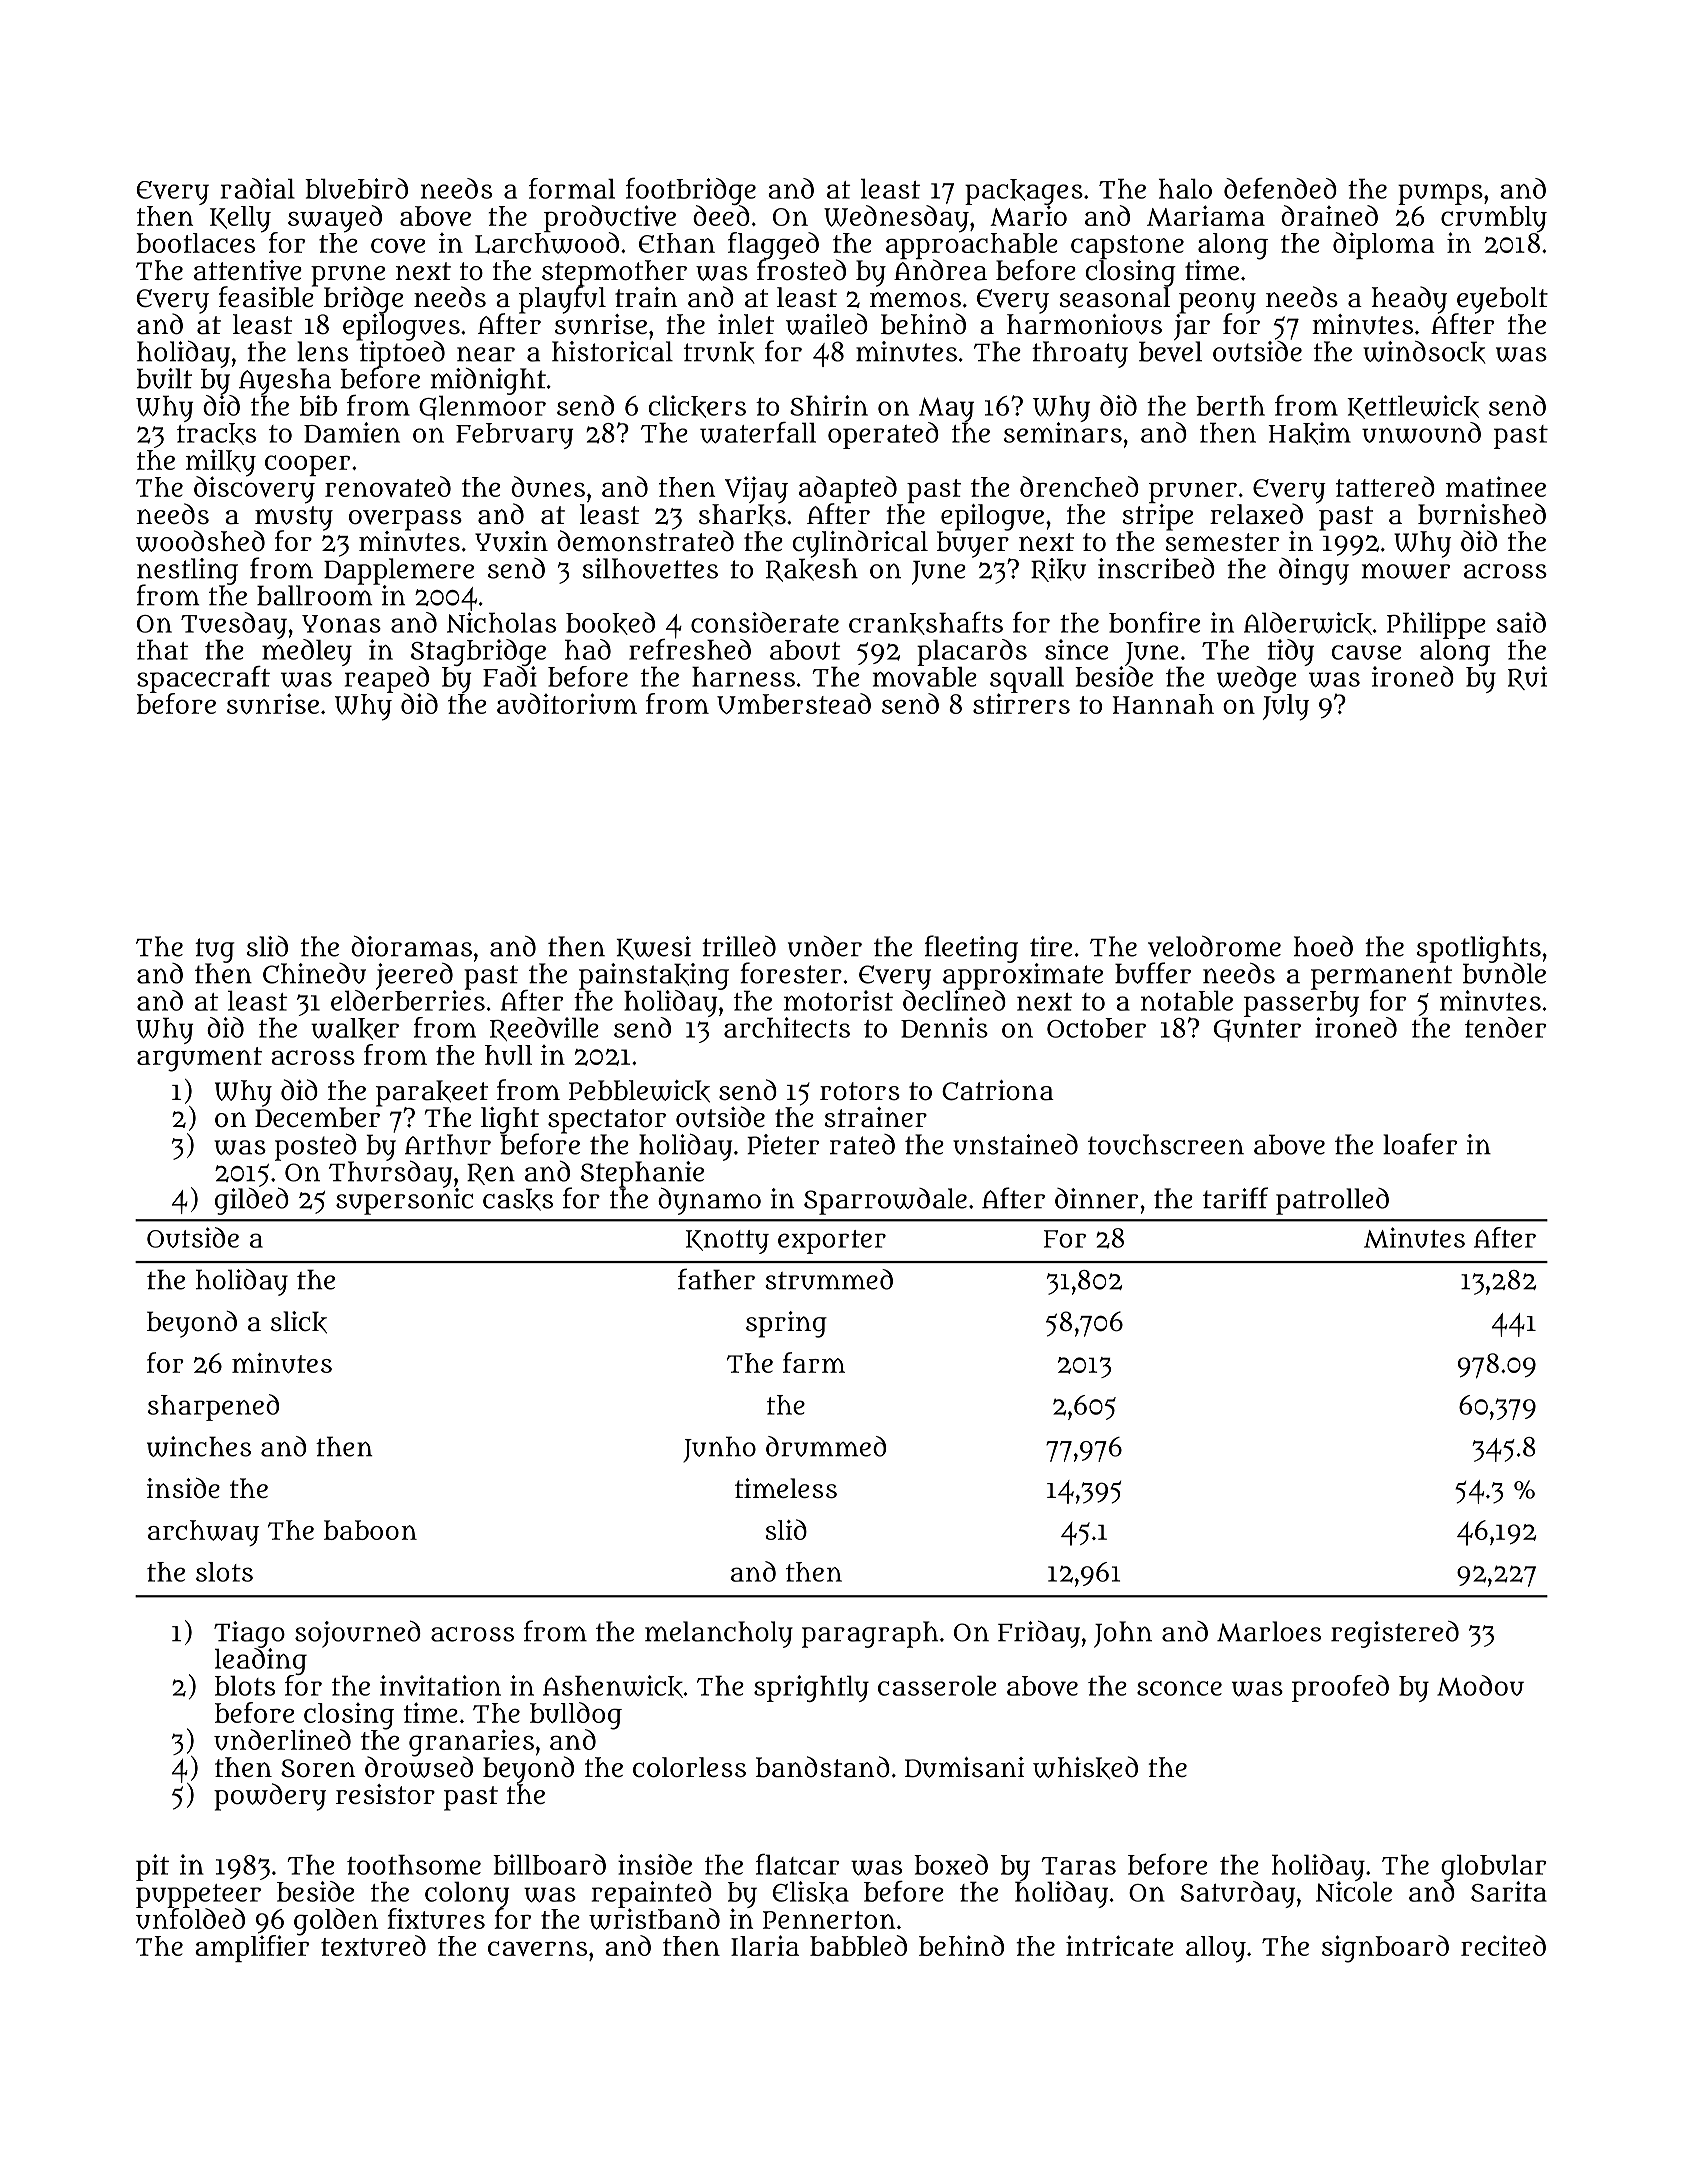 This screenshot has width=1683, height=2178. What do you see at coordinates (267, 297) in the screenshot?
I see `feasible` at bounding box center [267, 297].
